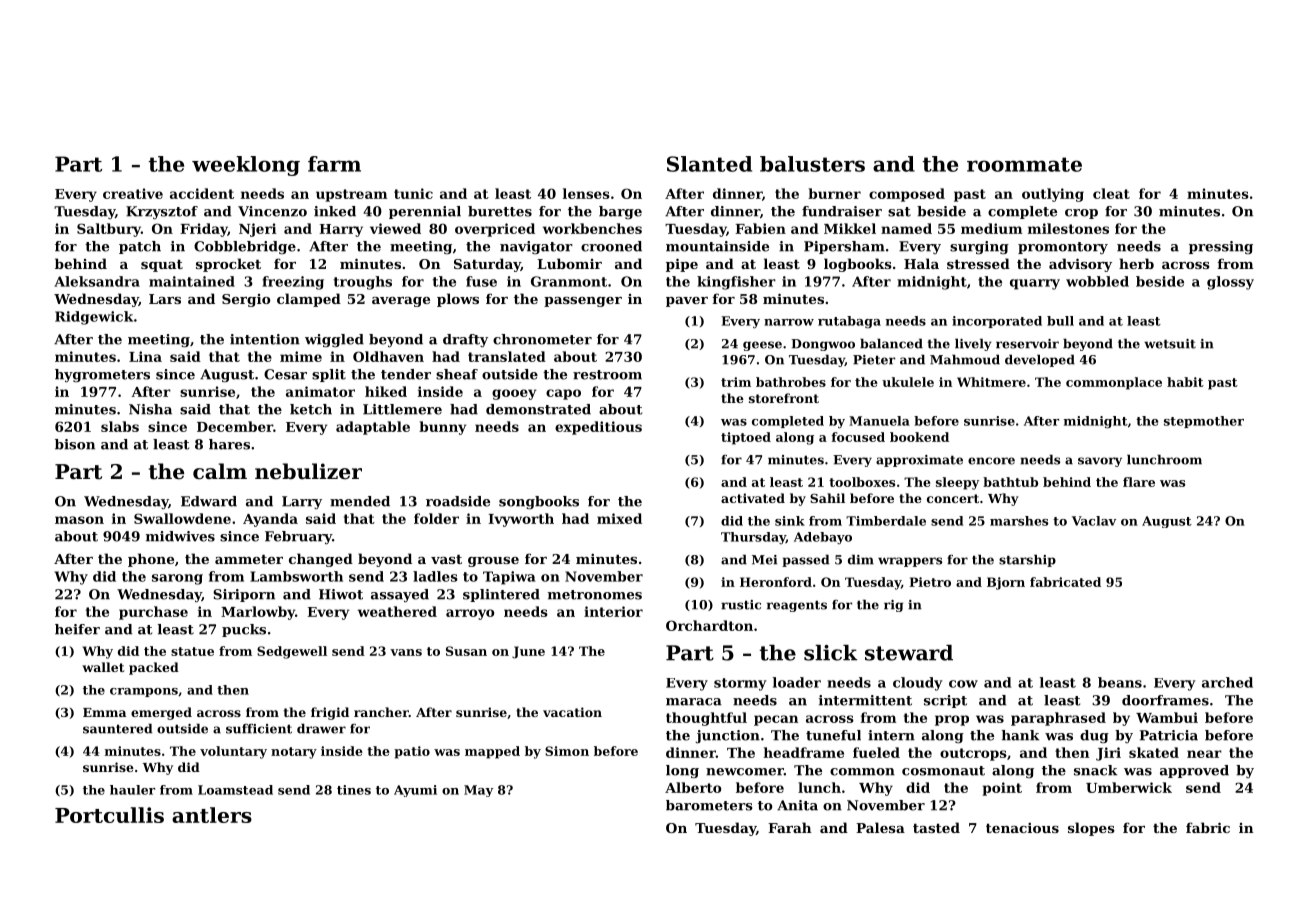  What do you see at coordinates (1167, 717) in the screenshot?
I see `Wambui` at bounding box center [1167, 717].
